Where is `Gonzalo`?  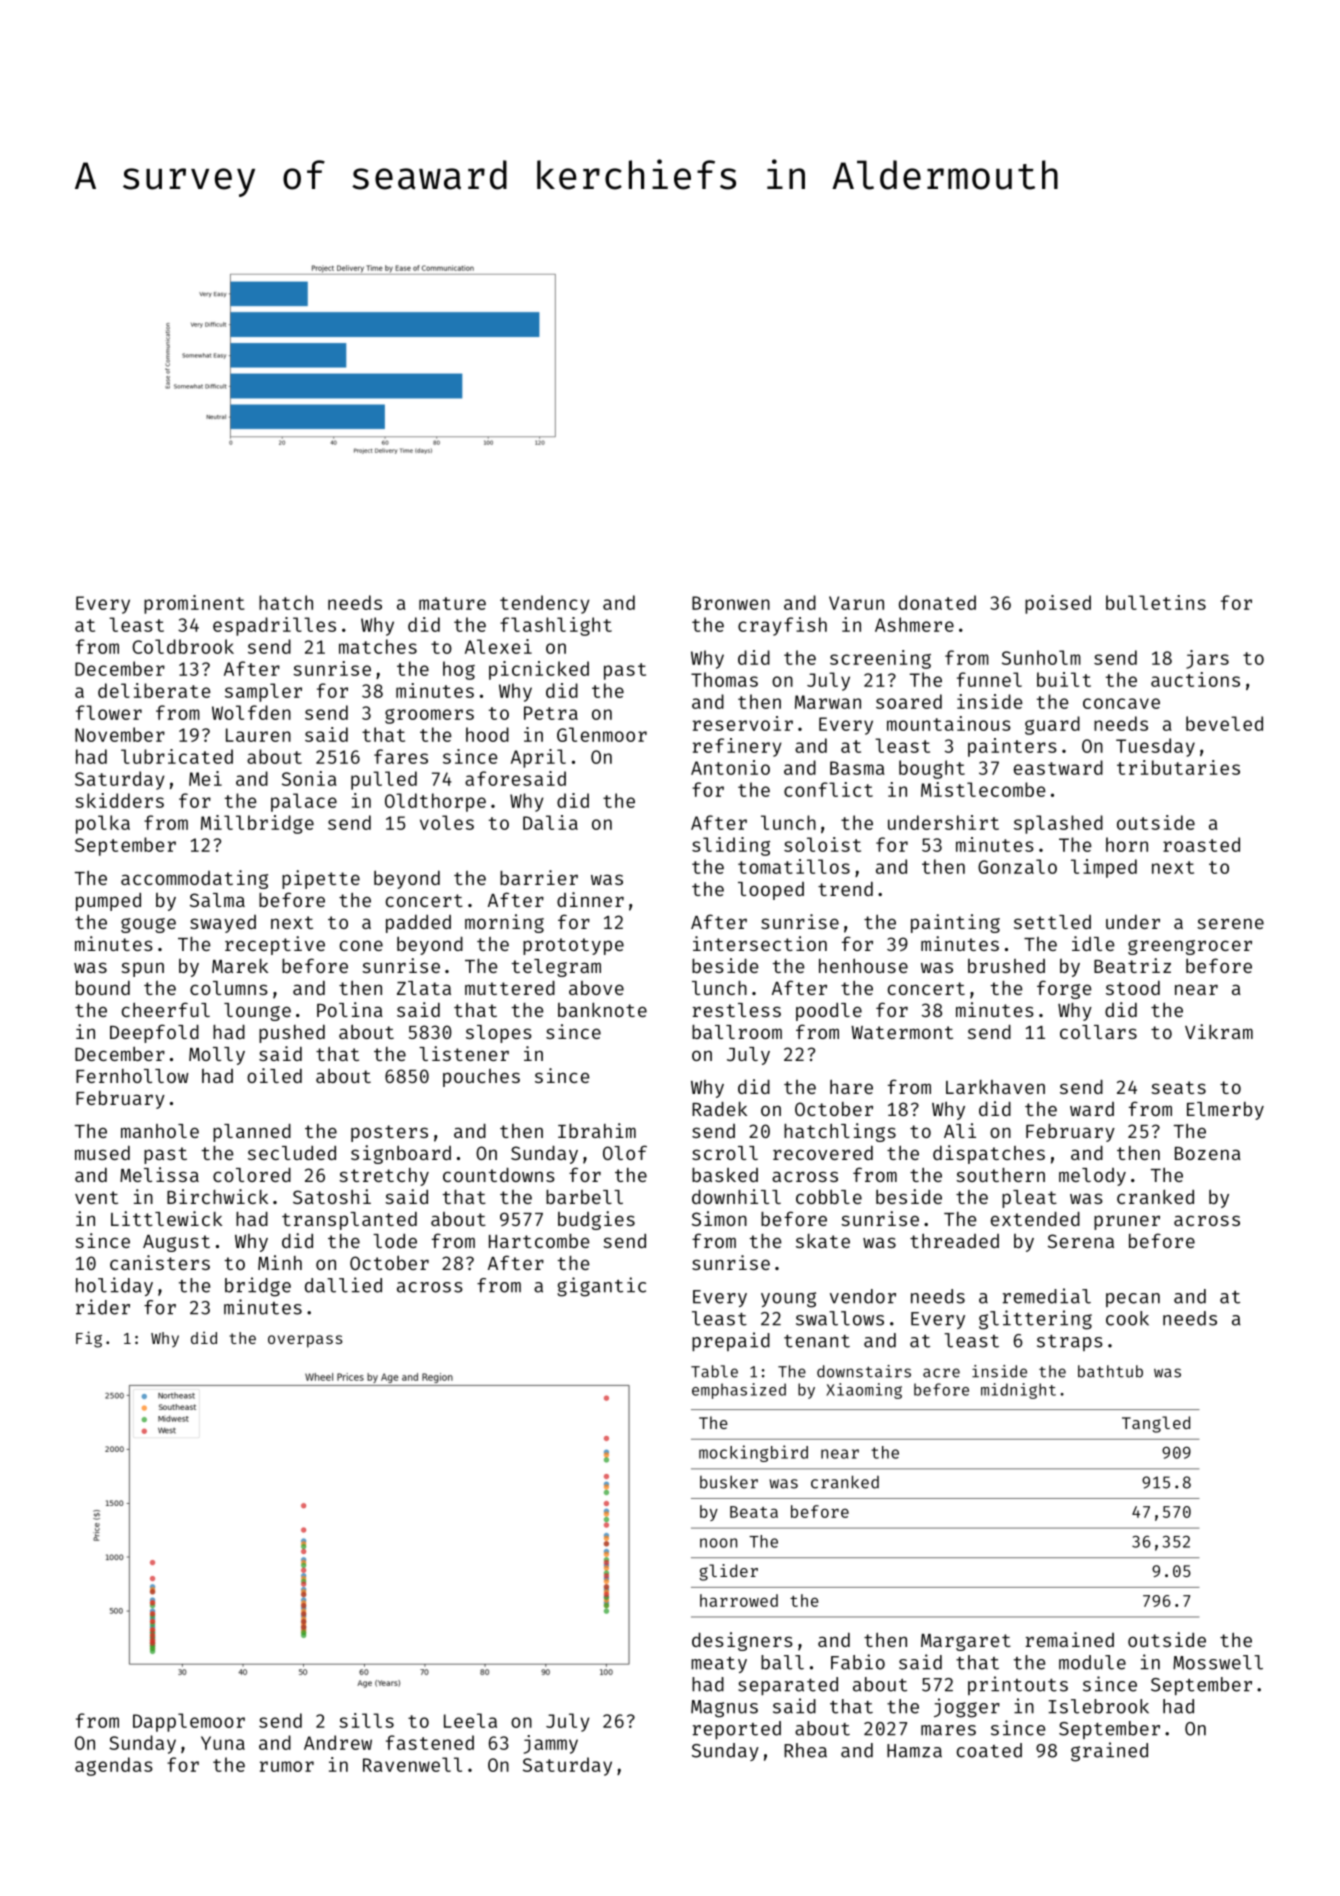 Gonzalo is located at coordinates (1017, 866).
